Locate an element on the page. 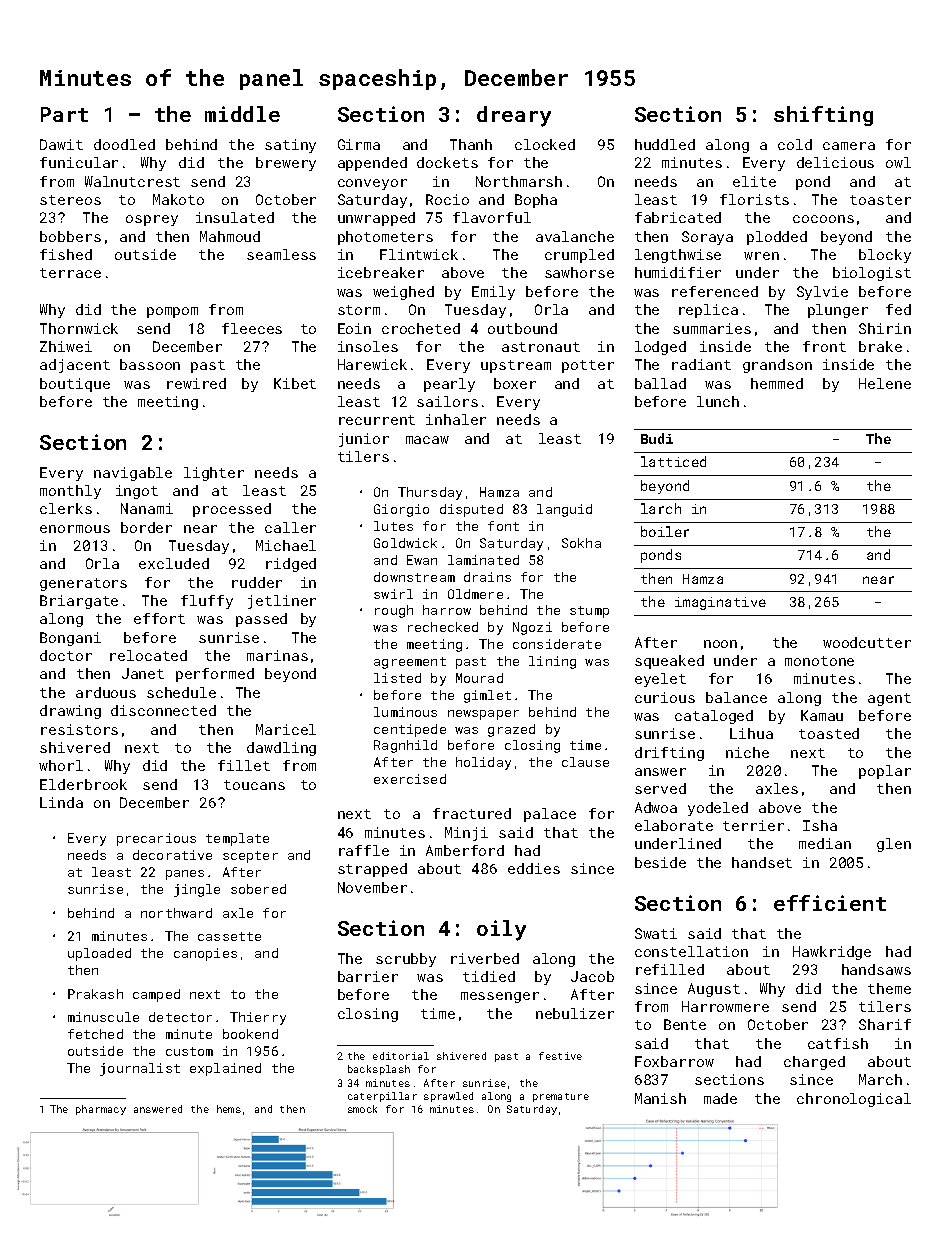  premature is located at coordinates (561, 1097).
